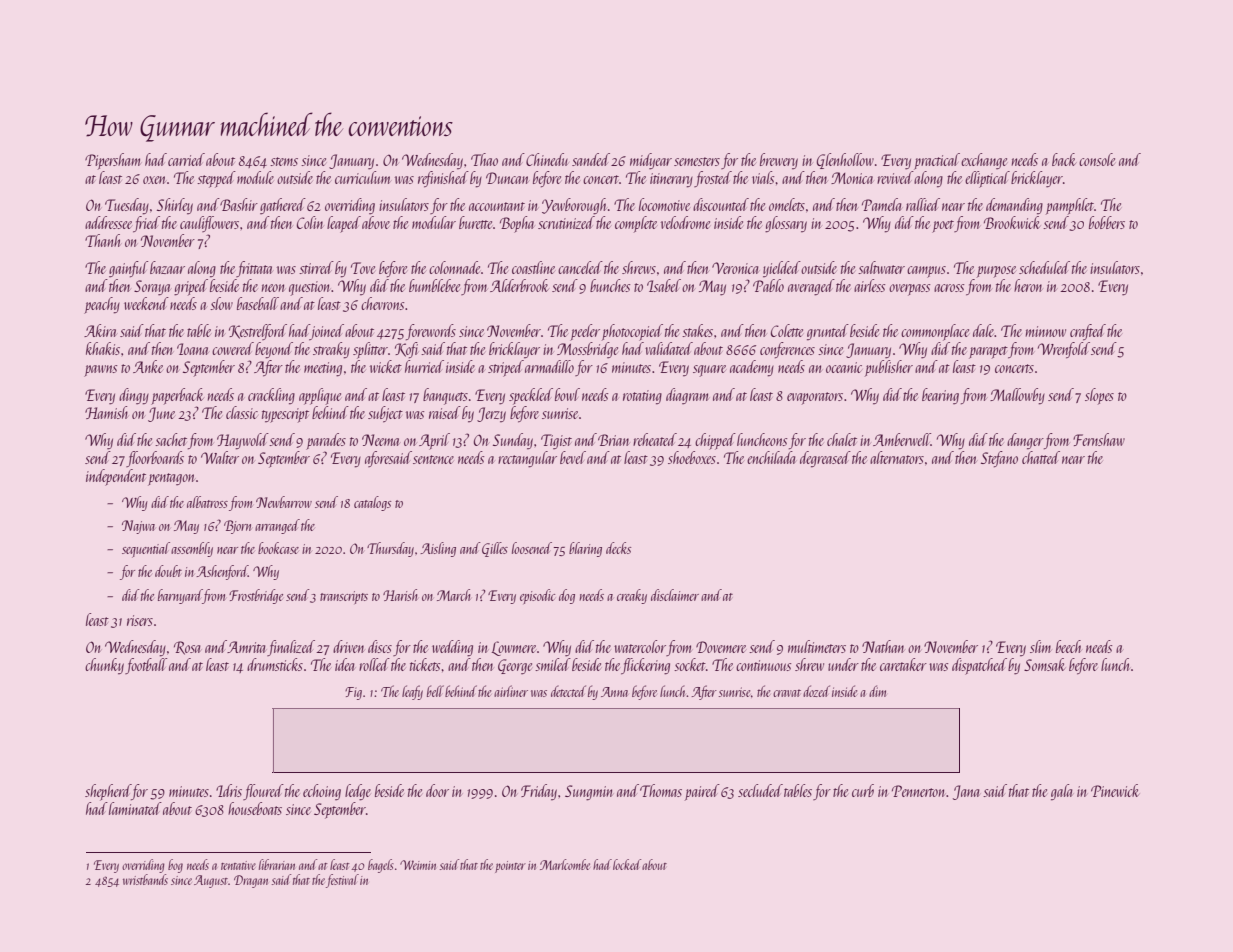  Describe the element at coordinates (877, 691) in the image. I see `dim` at that location.
